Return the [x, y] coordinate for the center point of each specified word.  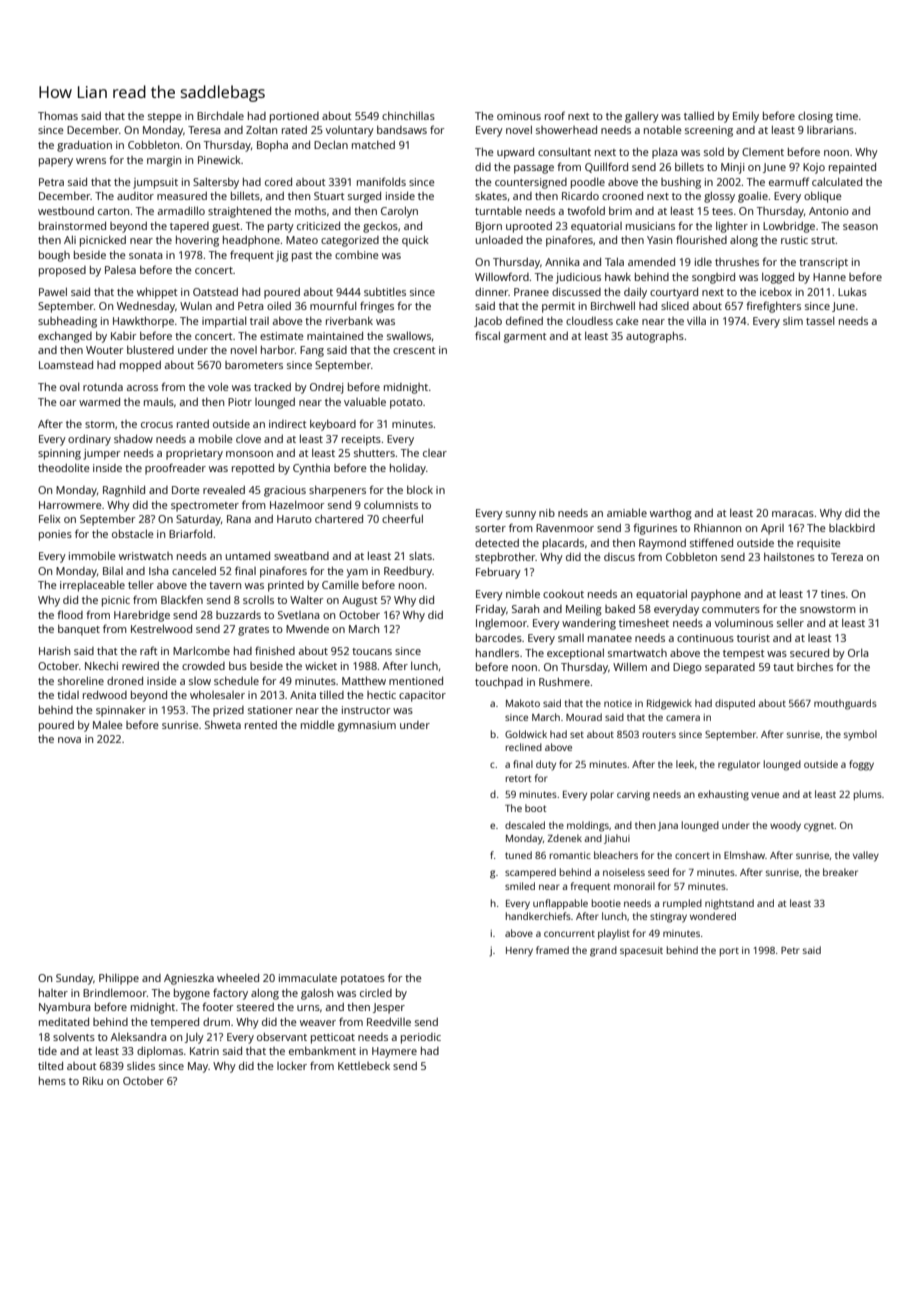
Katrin [204, 1051]
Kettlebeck [364, 1066]
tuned [518, 855]
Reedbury [408, 572]
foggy [861, 765]
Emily [746, 117]
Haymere [394, 1052]
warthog [671, 514]
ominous [519, 116]
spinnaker [121, 711]
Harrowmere [70, 505]
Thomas [58, 116]
